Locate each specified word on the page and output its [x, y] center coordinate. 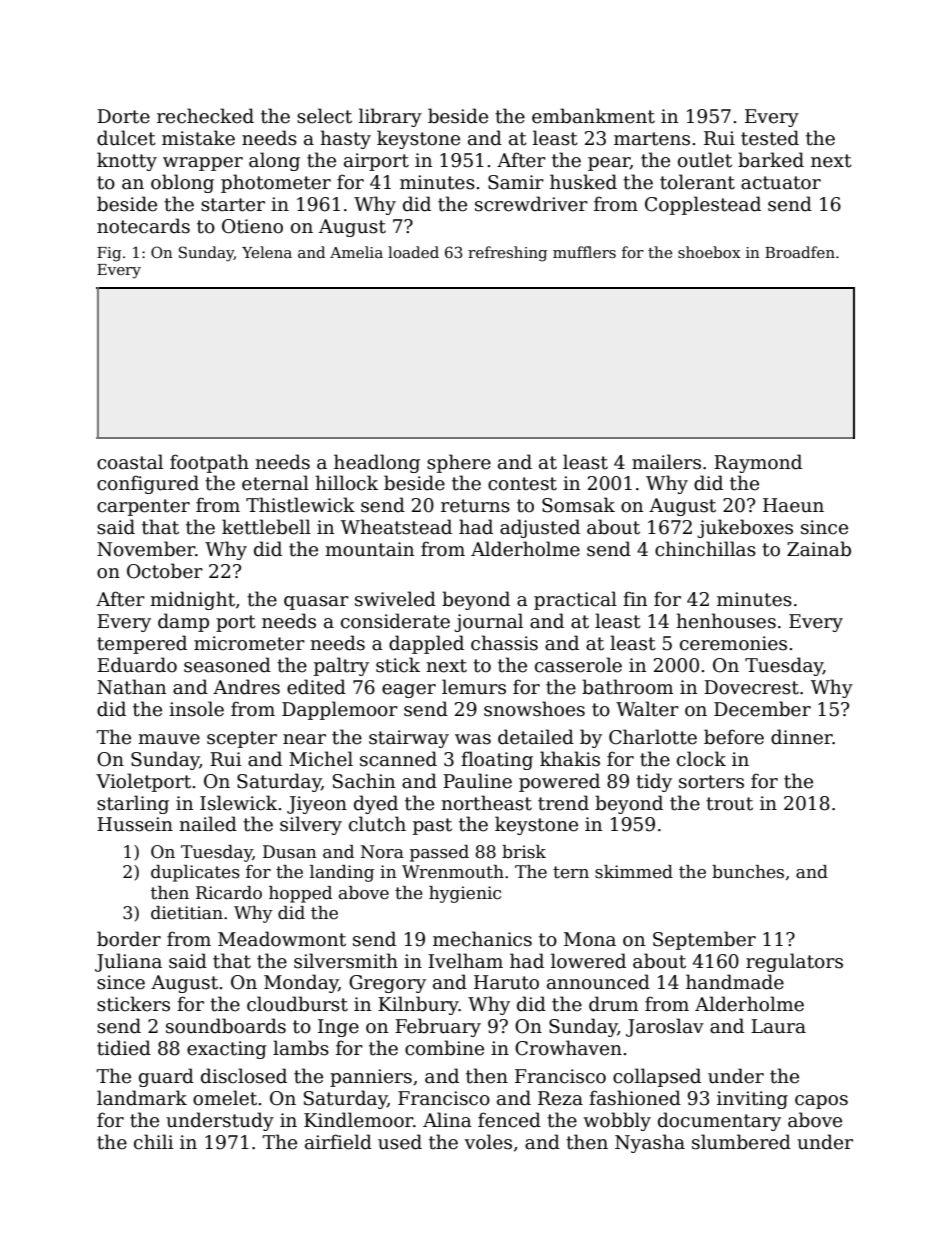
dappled [426, 644]
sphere [459, 463]
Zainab [819, 549]
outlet [705, 160]
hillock [346, 483]
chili [154, 1142]
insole [196, 709]
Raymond [758, 463]
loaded [413, 252]
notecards [143, 226]
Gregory [387, 984]
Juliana [128, 962]
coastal [130, 462]
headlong [377, 463]
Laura [778, 1026]
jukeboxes [745, 528]
